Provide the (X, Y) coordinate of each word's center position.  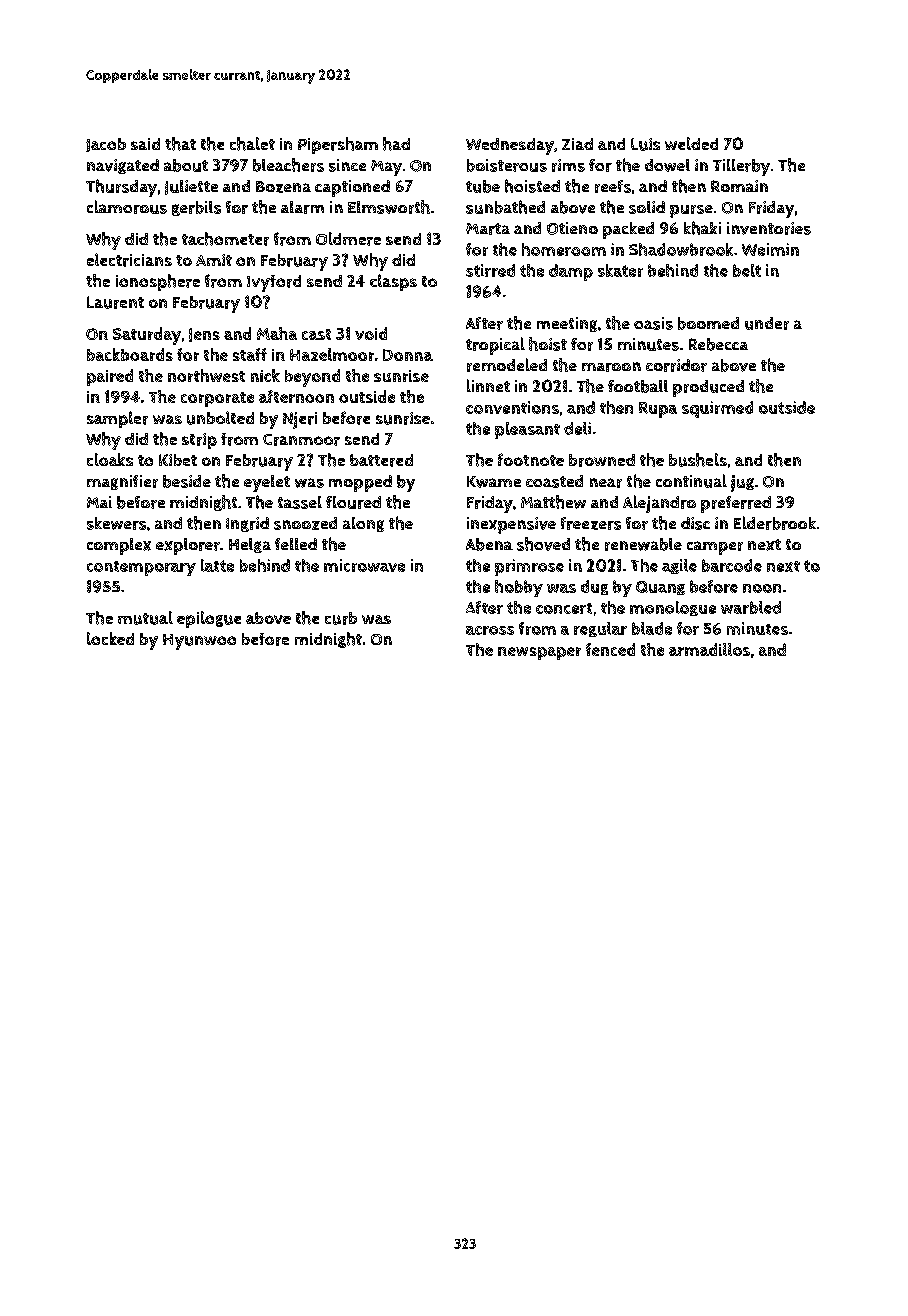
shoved (543, 544)
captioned (352, 188)
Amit (214, 260)
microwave (364, 565)
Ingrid (247, 524)
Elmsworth (389, 207)
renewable (643, 544)
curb (341, 618)
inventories (769, 228)
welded (691, 143)
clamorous (127, 207)
